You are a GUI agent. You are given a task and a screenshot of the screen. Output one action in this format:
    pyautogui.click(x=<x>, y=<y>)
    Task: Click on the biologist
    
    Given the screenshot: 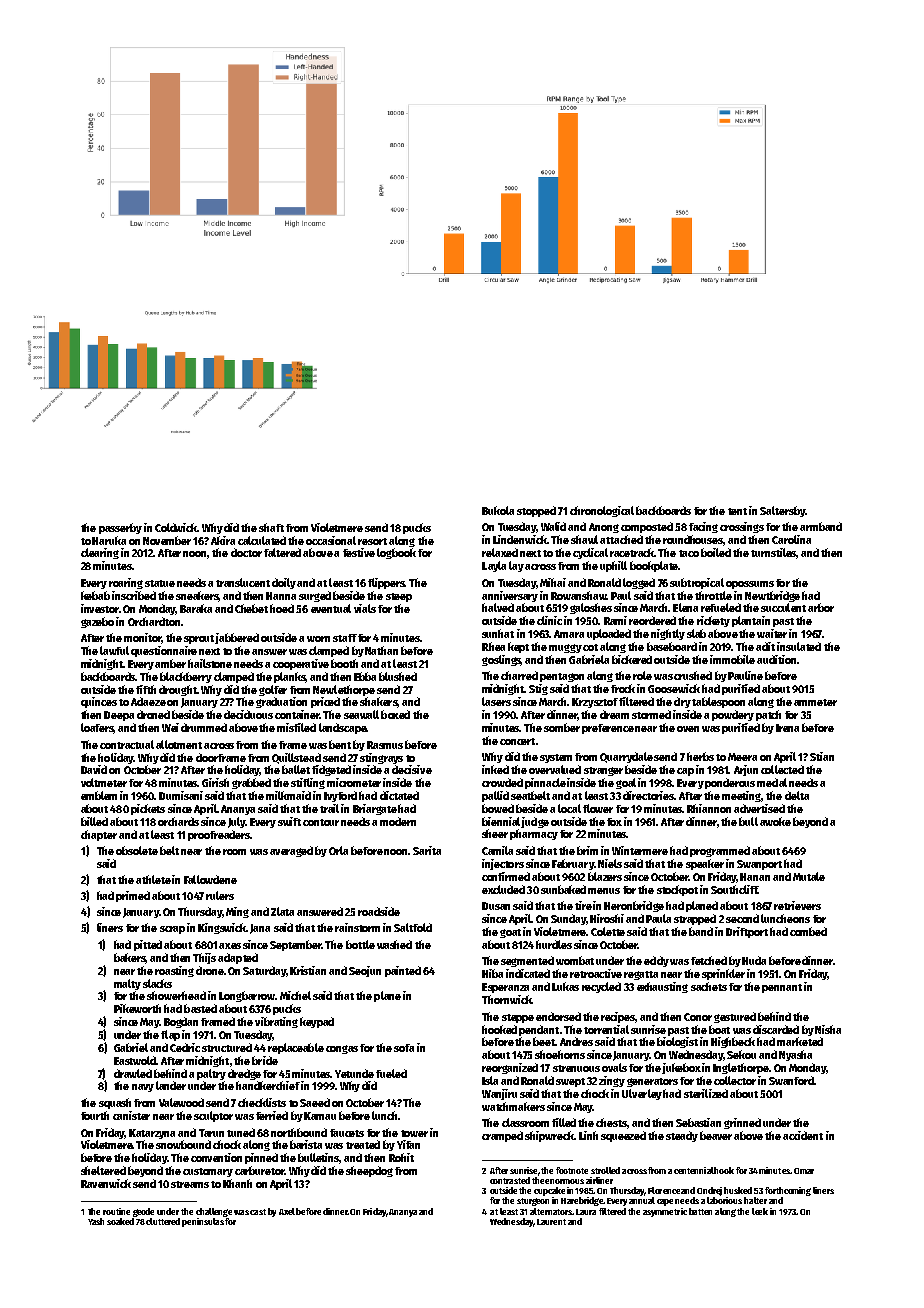 What is the action you would take?
    pyautogui.click(x=677, y=1042)
